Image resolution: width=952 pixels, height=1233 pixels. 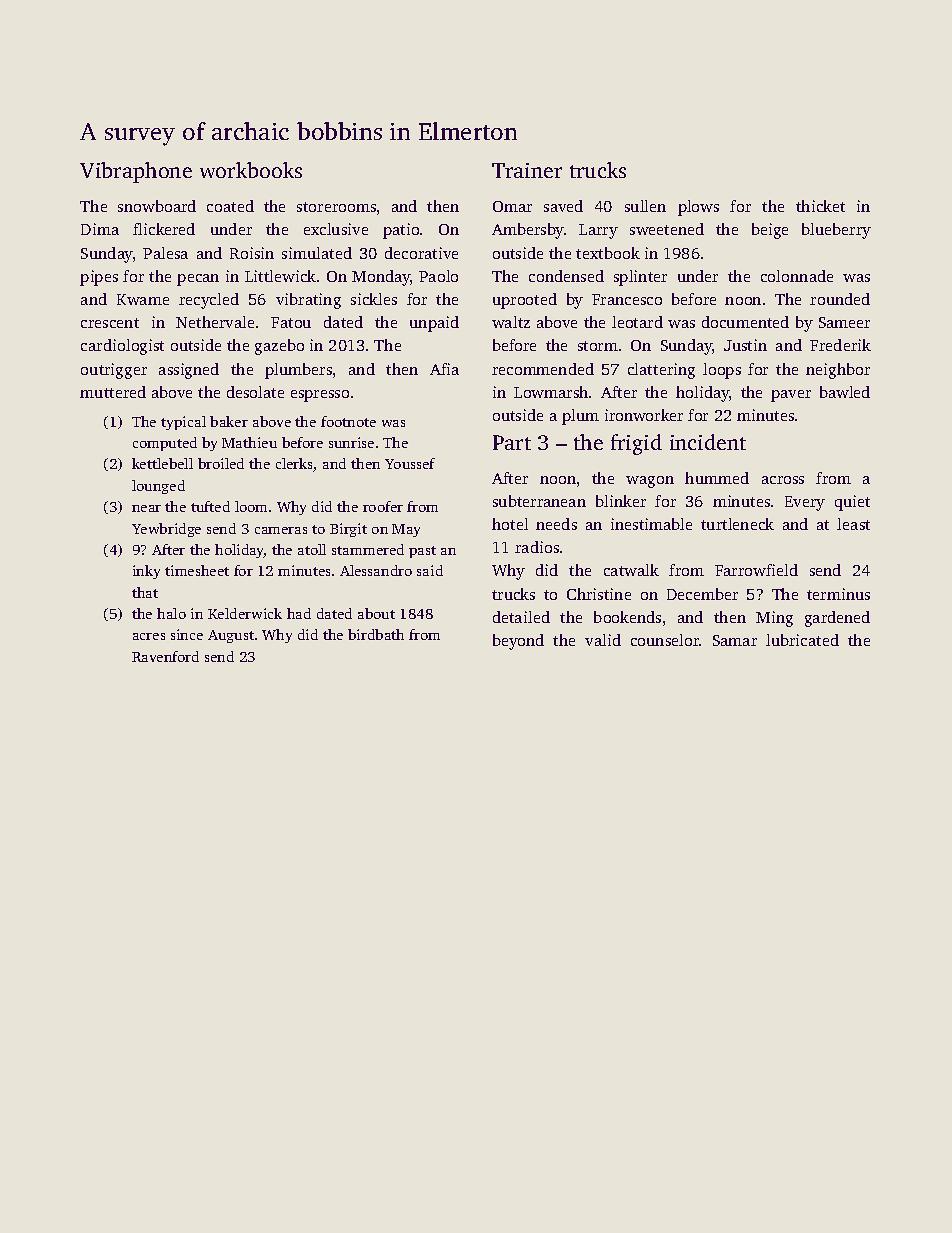 I want to click on Trainer, so click(x=527, y=170).
